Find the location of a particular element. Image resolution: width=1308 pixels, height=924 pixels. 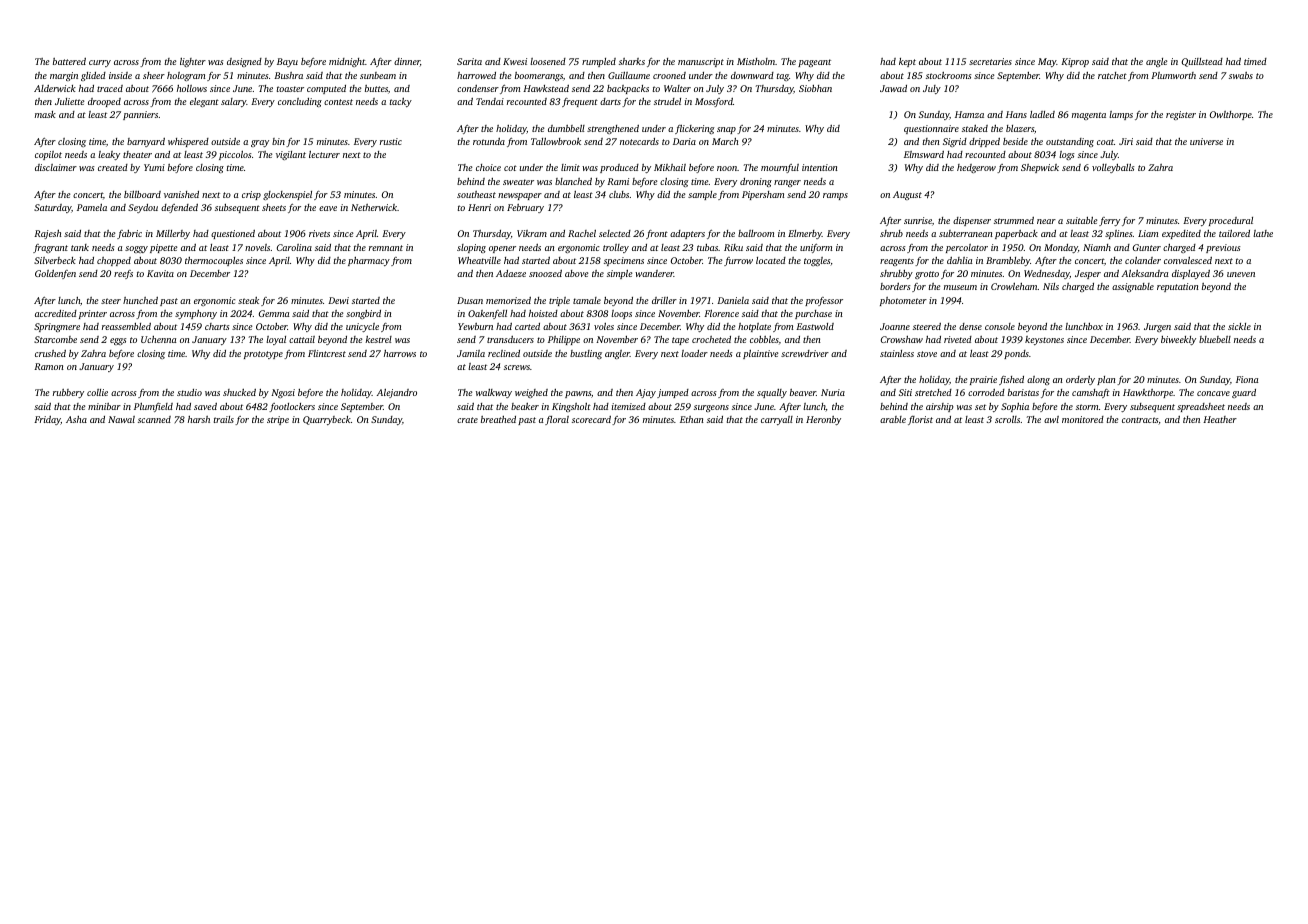

Ramon is located at coordinates (49, 366).
